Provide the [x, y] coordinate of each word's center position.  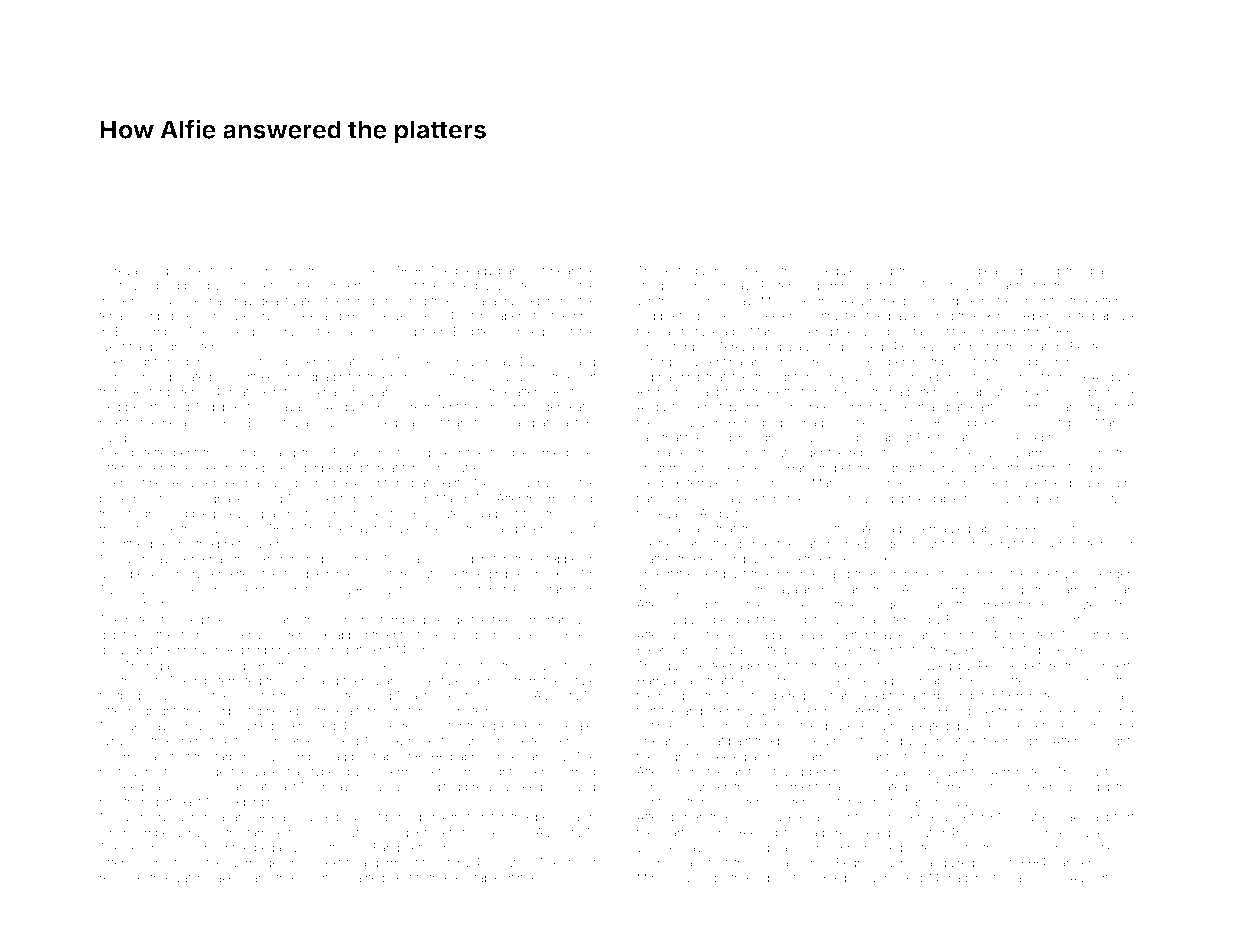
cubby [771, 879]
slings [426, 651]
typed [326, 773]
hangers [1075, 864]
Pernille [998, 665]
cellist [909, 407]
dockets [986, 711]
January [545, 758]
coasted [363, 878]
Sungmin [124, 378]
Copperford [668, 317]
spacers [250, 622]
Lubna [654, 377]
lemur [253, 270]
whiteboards [1012, 301]
